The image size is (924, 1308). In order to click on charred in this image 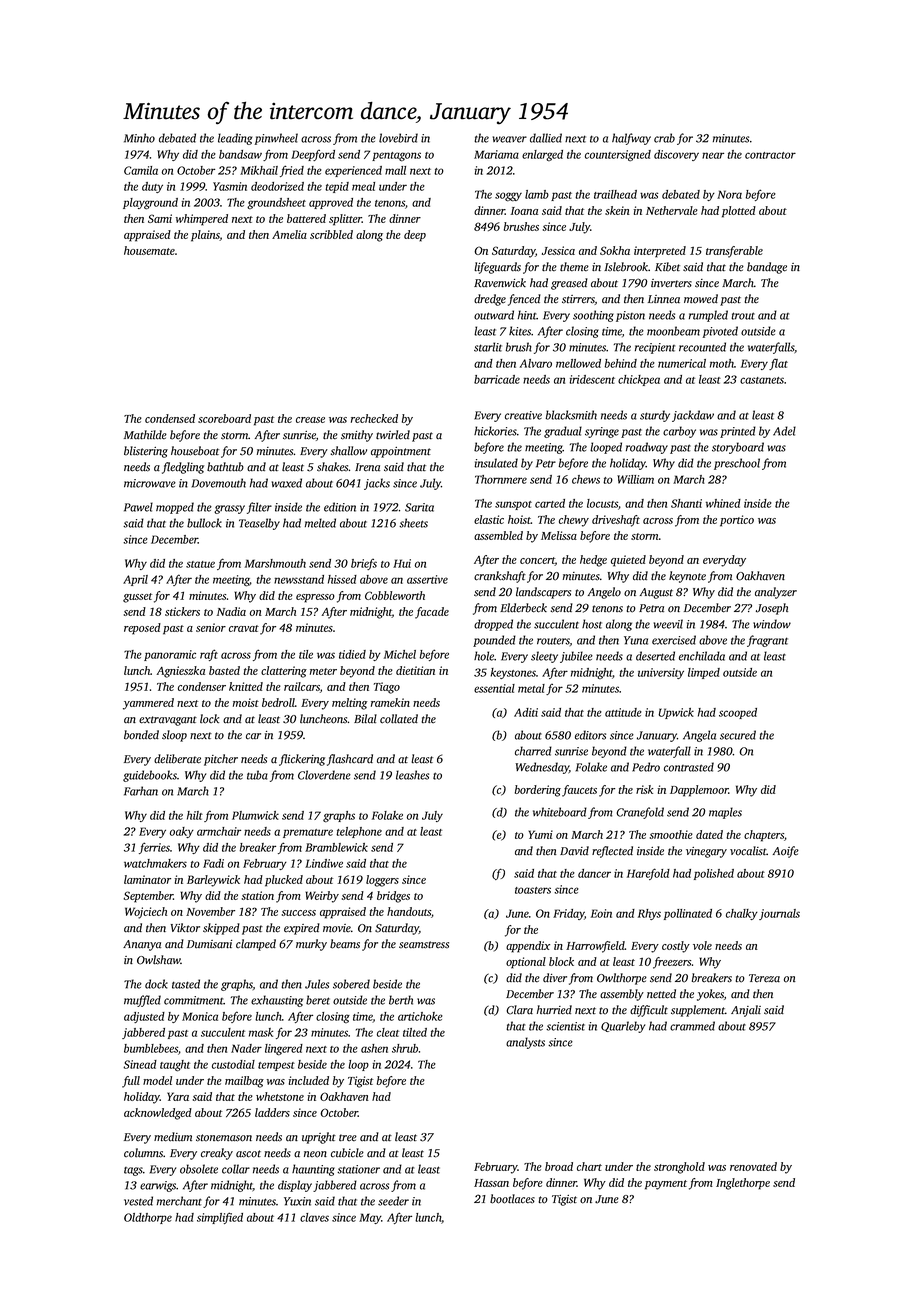, I will do `click(533, 751)`.
